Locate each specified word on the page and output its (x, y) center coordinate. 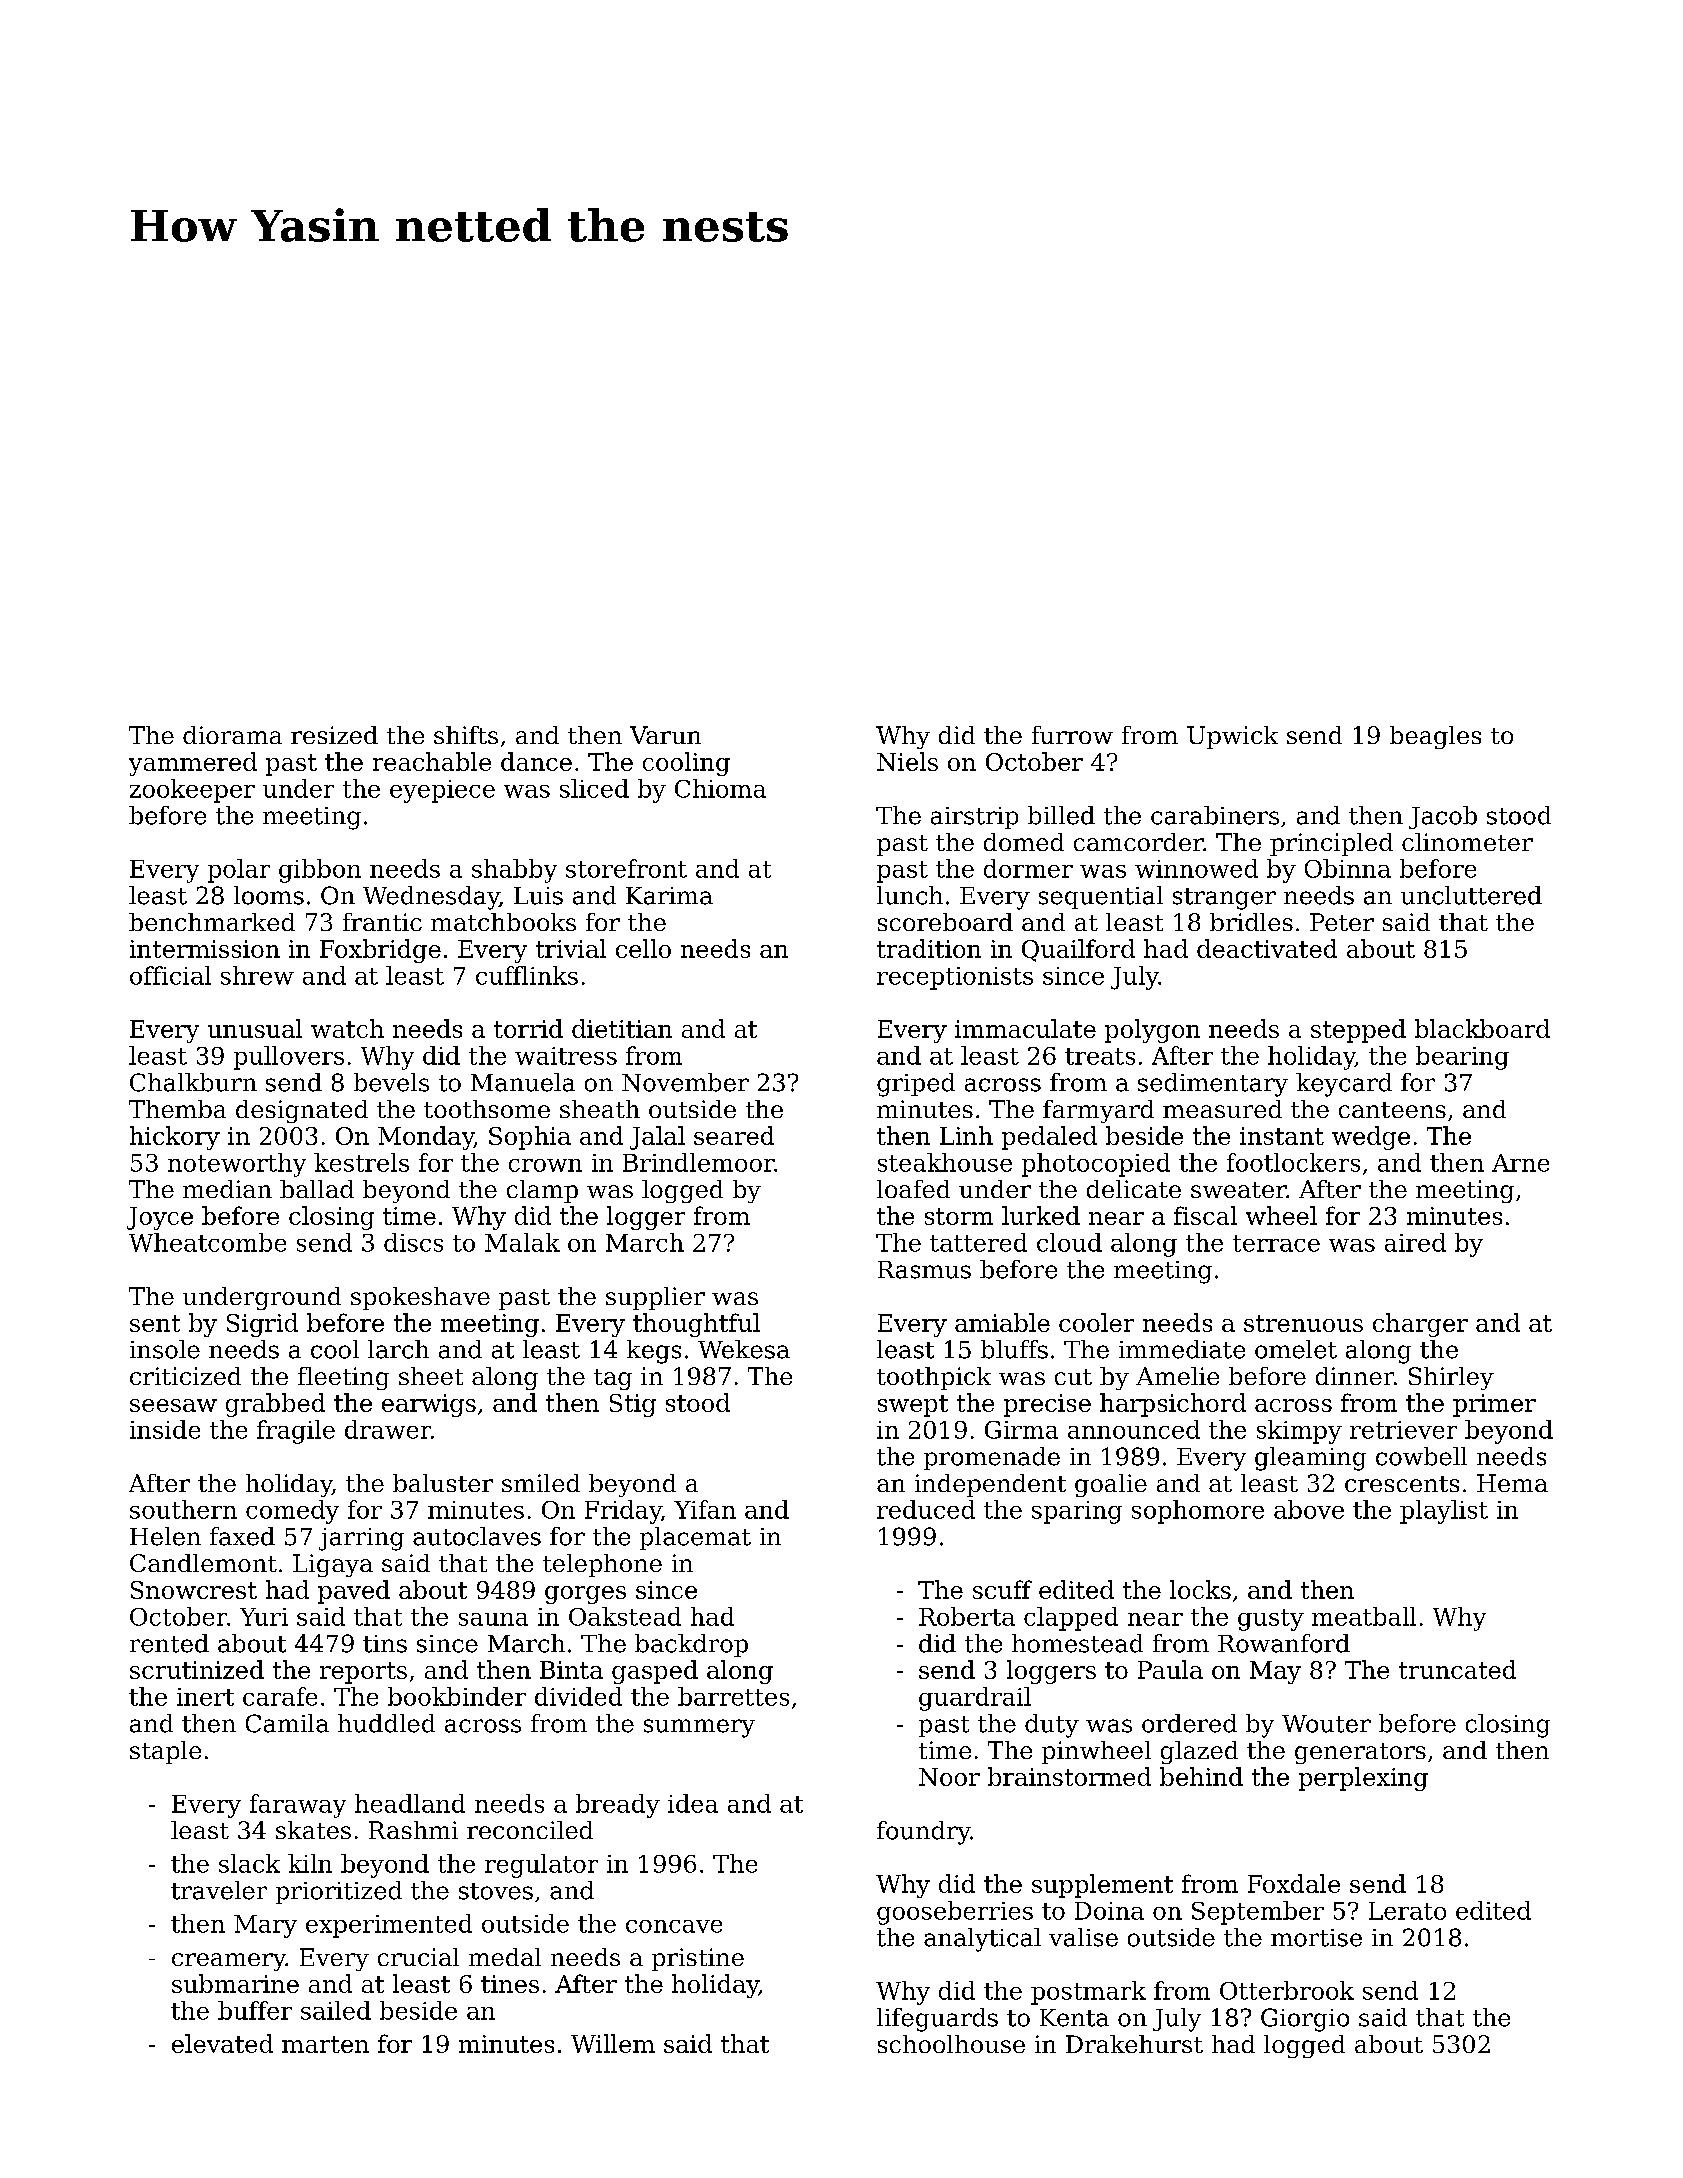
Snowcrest (194, 1590)
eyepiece (442, 791)
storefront (626, 868)
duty (1052, 1726)
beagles (1435, 737)
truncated (1457, 1669)
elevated (222, 2043)
